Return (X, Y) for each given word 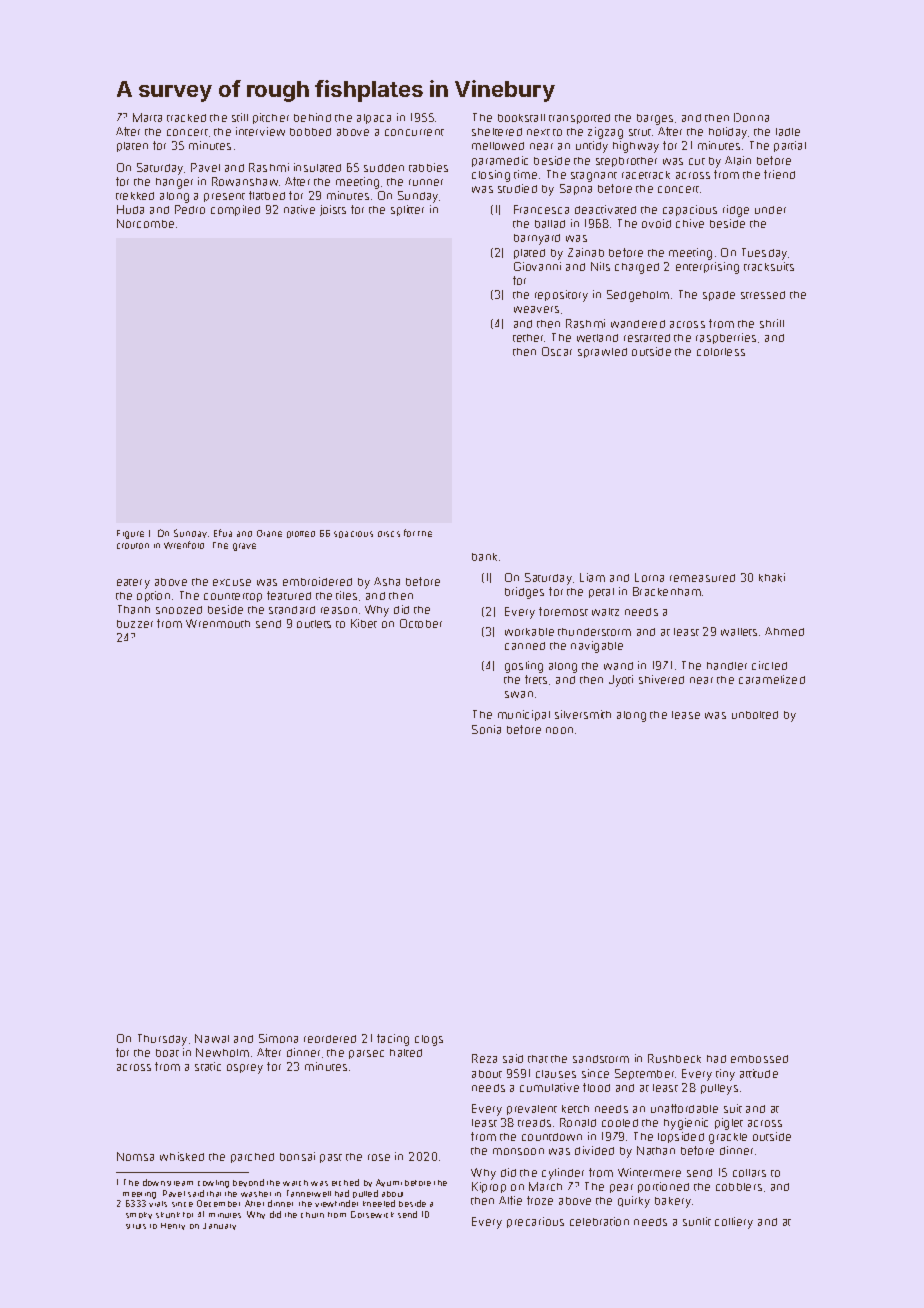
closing (491, 176)
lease (686, 715)
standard (292, 610)
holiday (728, 133)
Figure (130, 534)
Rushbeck (674, 1058)
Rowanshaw (245, 181)
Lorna (649, 577)
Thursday (162, 1040)
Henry (173, 1226)
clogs (429, 1040)
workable (529, 632)
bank (484, 557)
